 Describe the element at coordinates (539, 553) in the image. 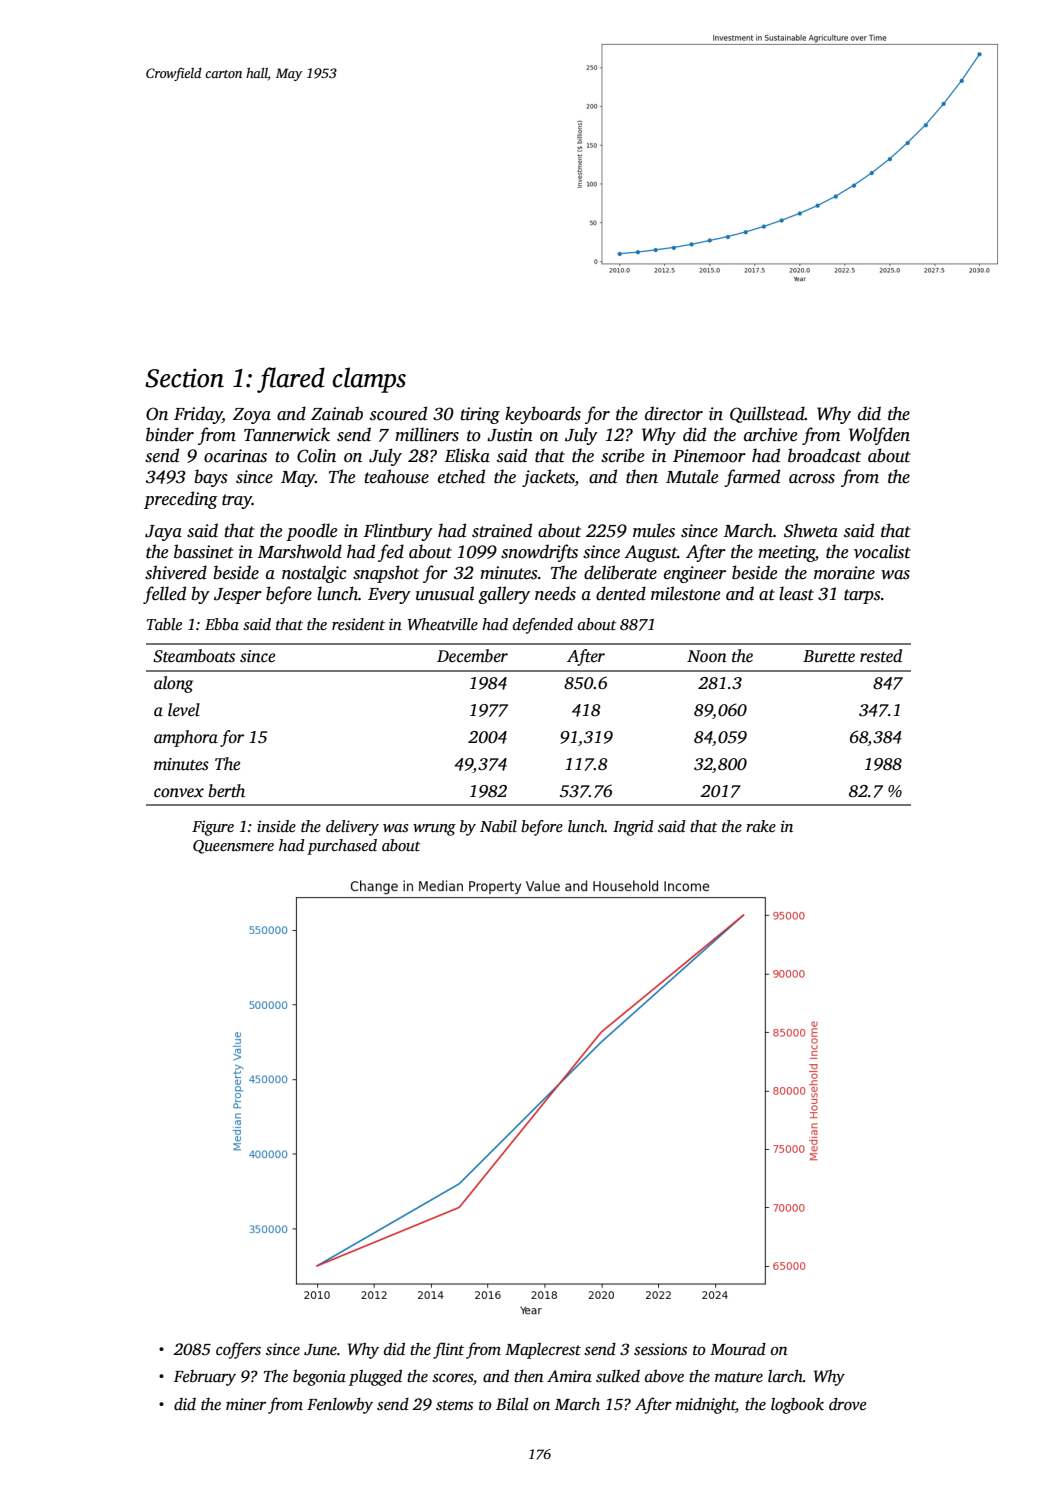

I see `snowdrifts` at that location.
